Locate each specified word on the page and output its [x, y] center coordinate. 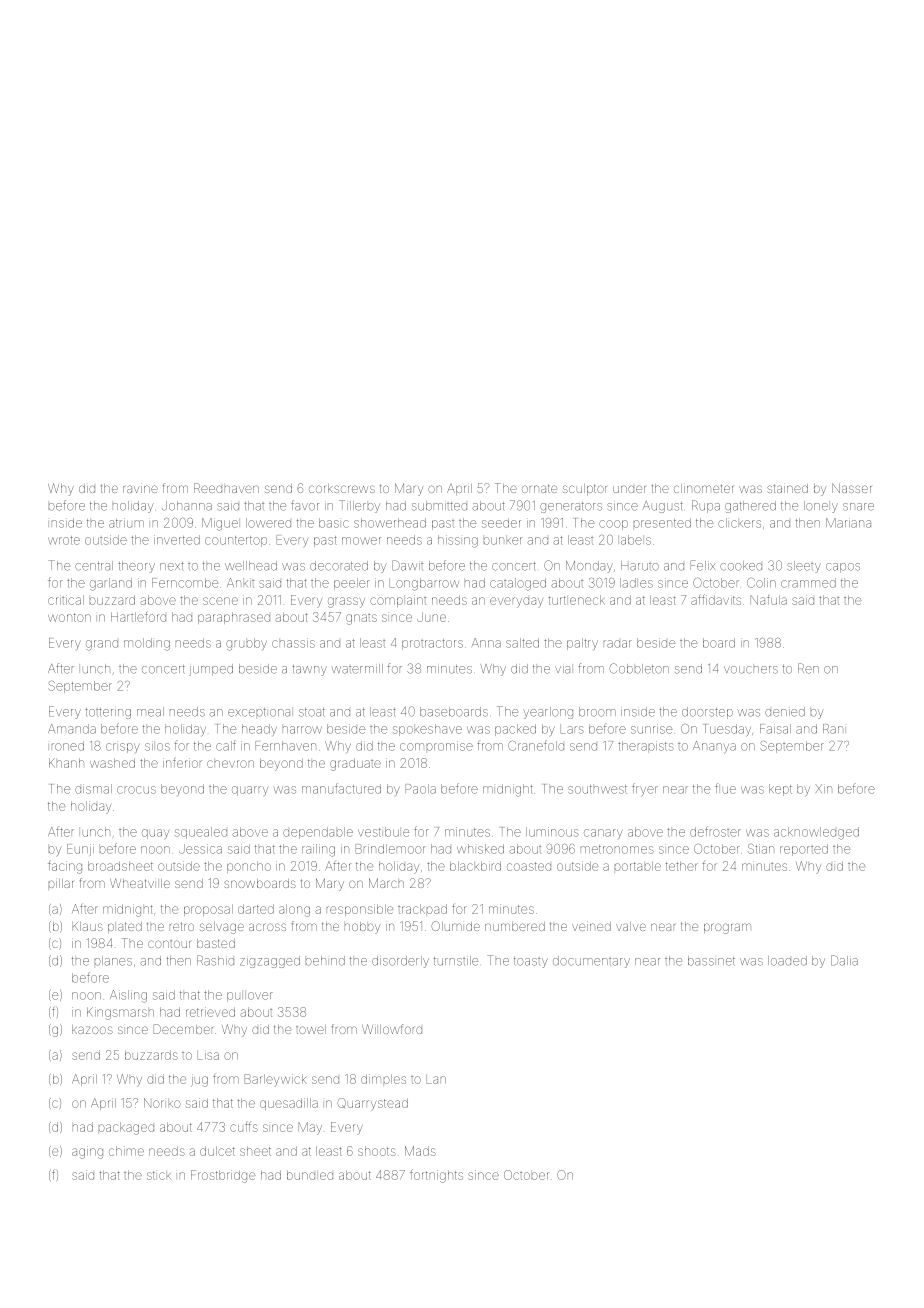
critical [66, 600]
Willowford [392, 1029]
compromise [436, 746]
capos [843, 568]
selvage [222, 928]
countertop [236, 541]
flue [725, 788]
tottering [108, 713]
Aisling [128, 996]
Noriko [162, 1103]
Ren [808, 668]
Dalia [844, 960]
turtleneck [576, 600]
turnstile [456, 961]
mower [361, 541]
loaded [787, 961]
